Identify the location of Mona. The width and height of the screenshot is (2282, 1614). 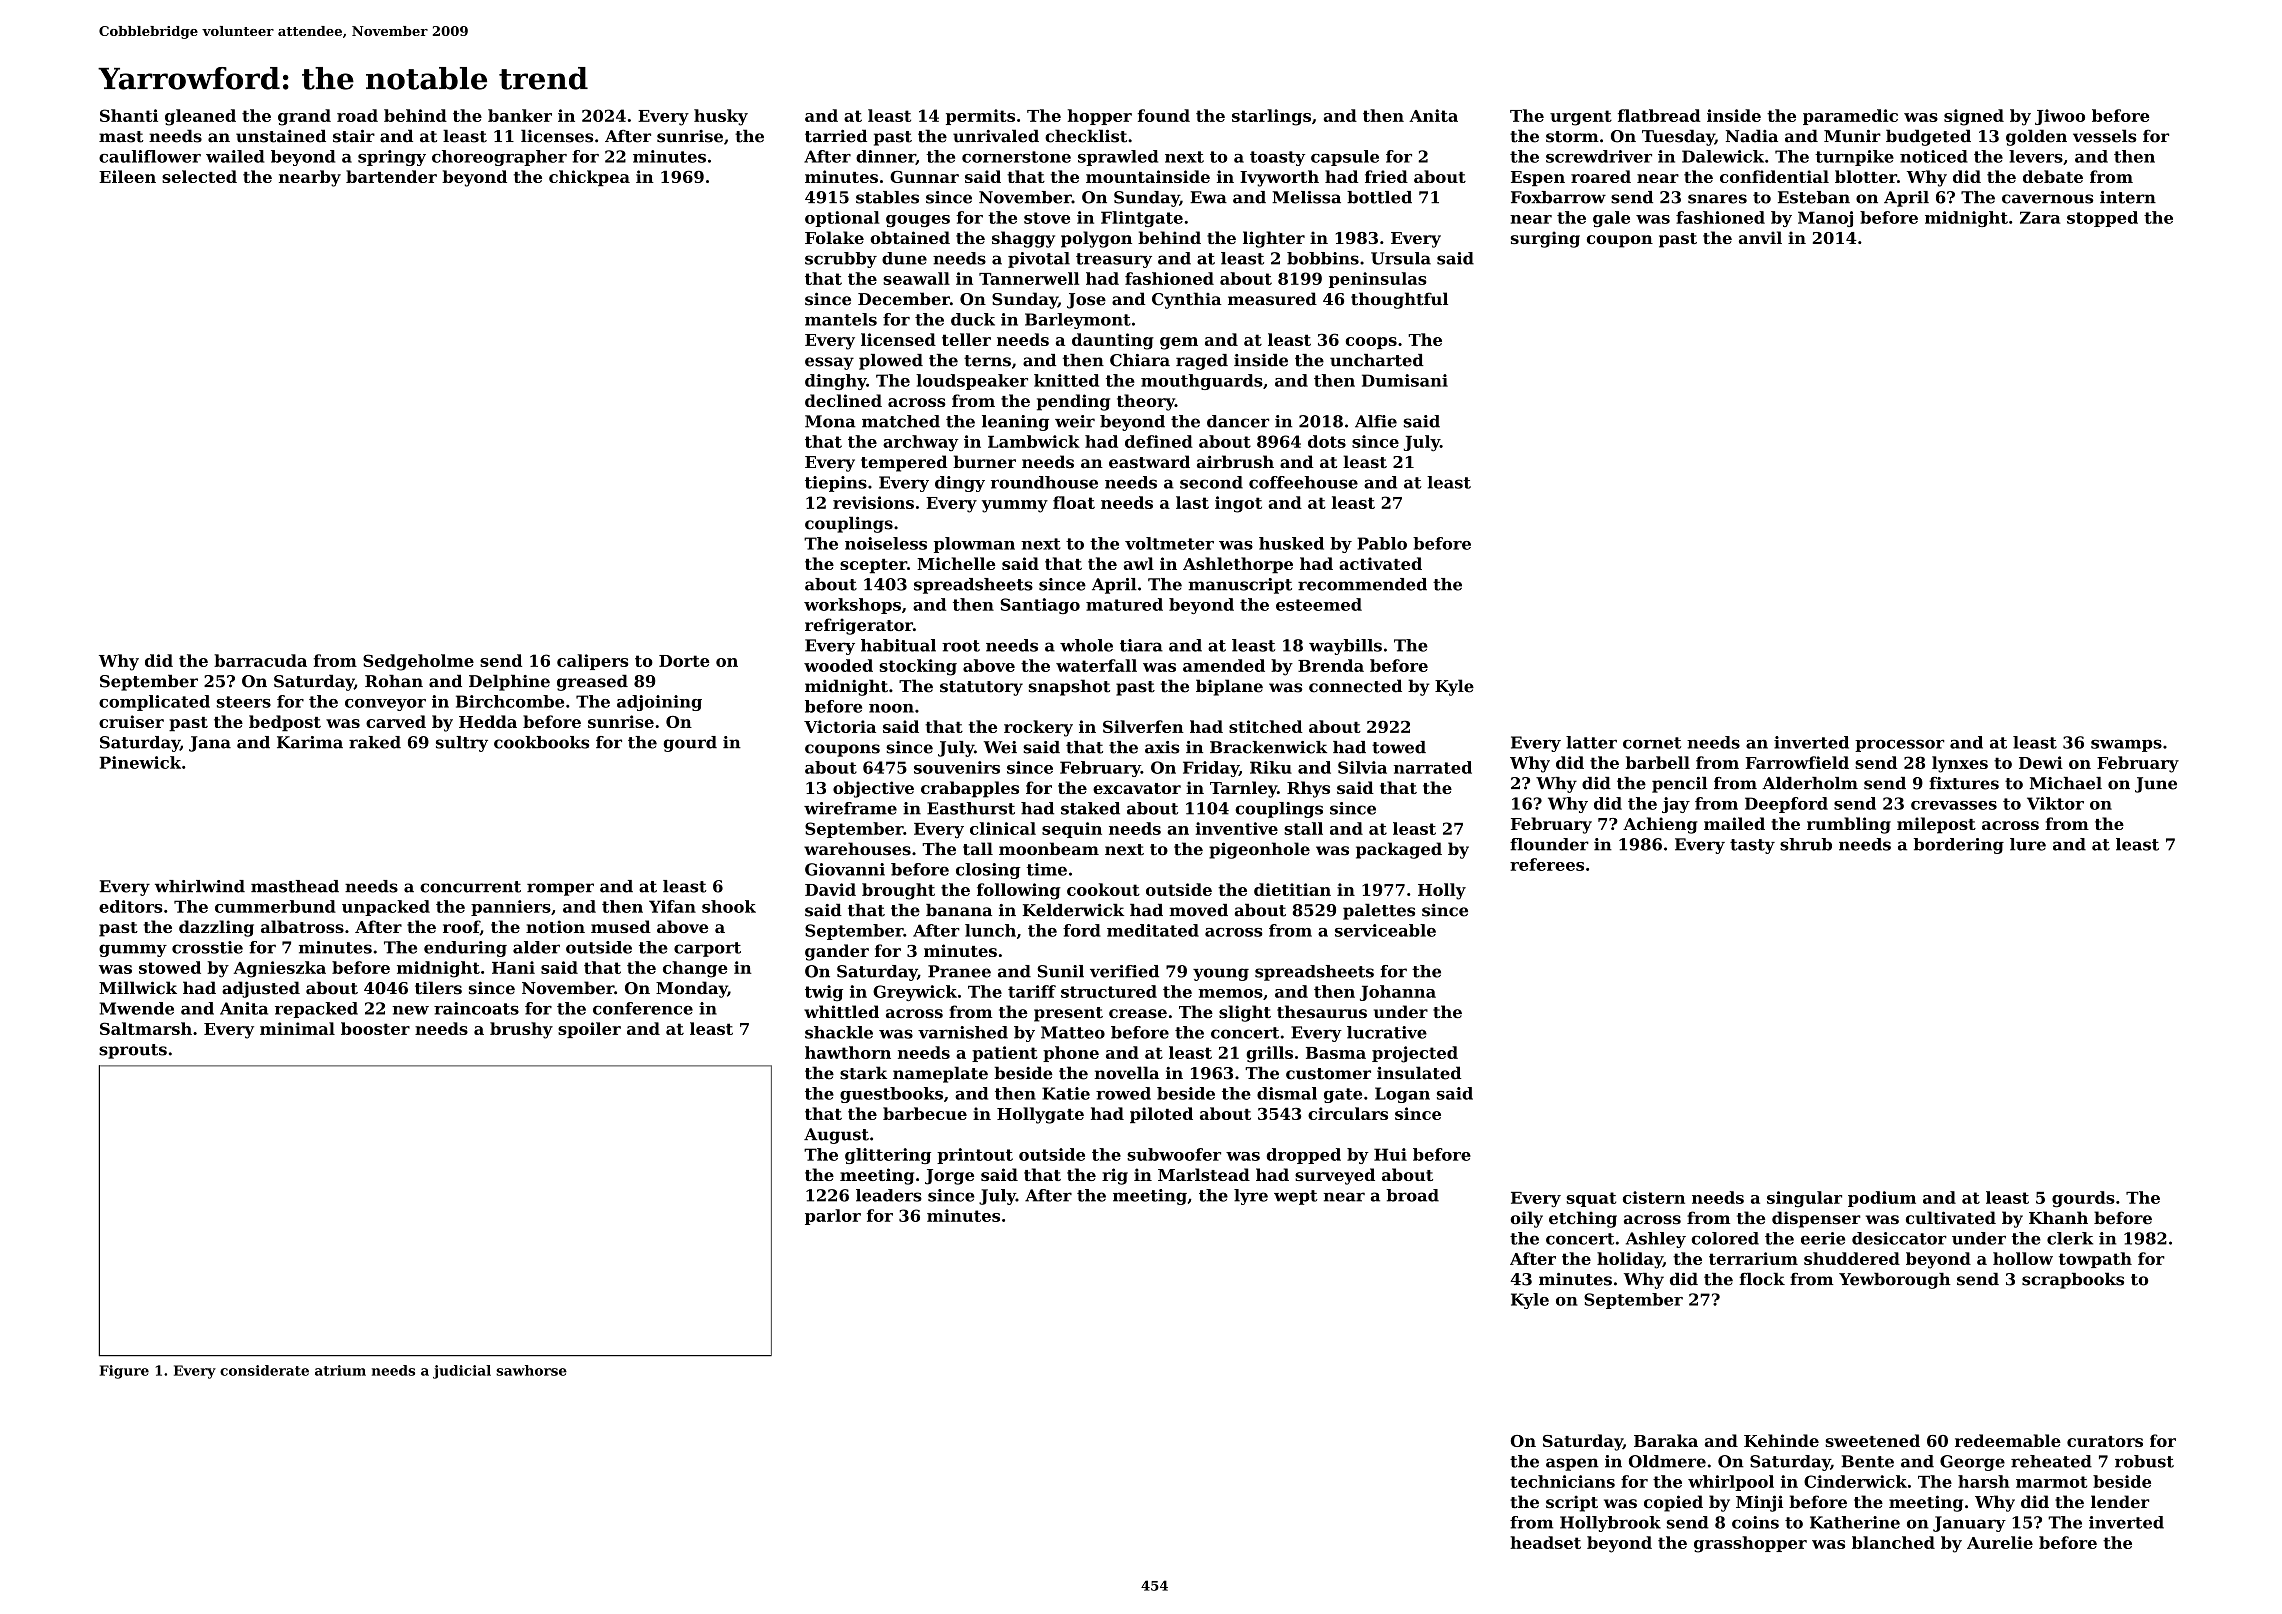
(830, 421).
